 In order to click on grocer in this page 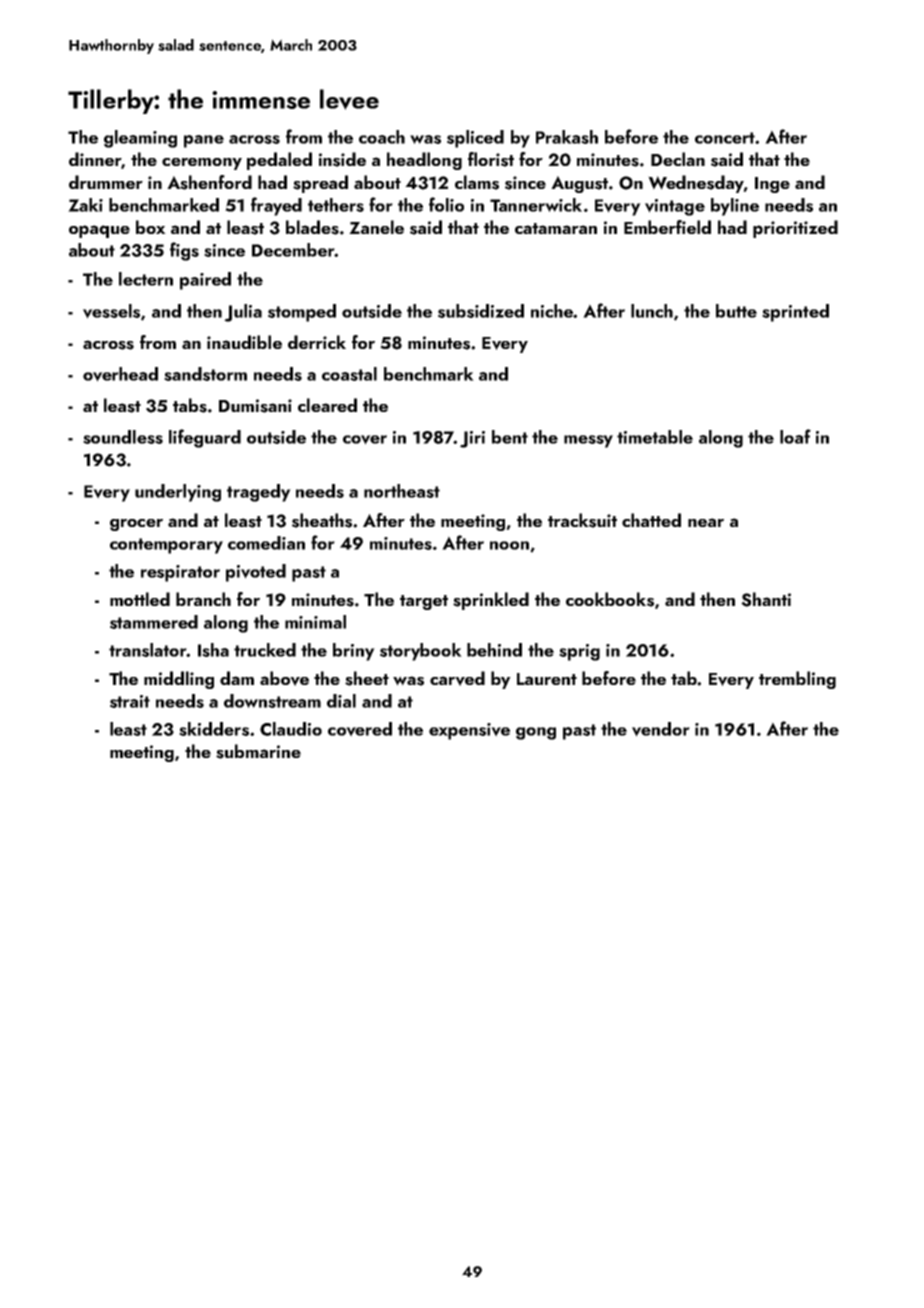, I will do `click(136, 525)`.
